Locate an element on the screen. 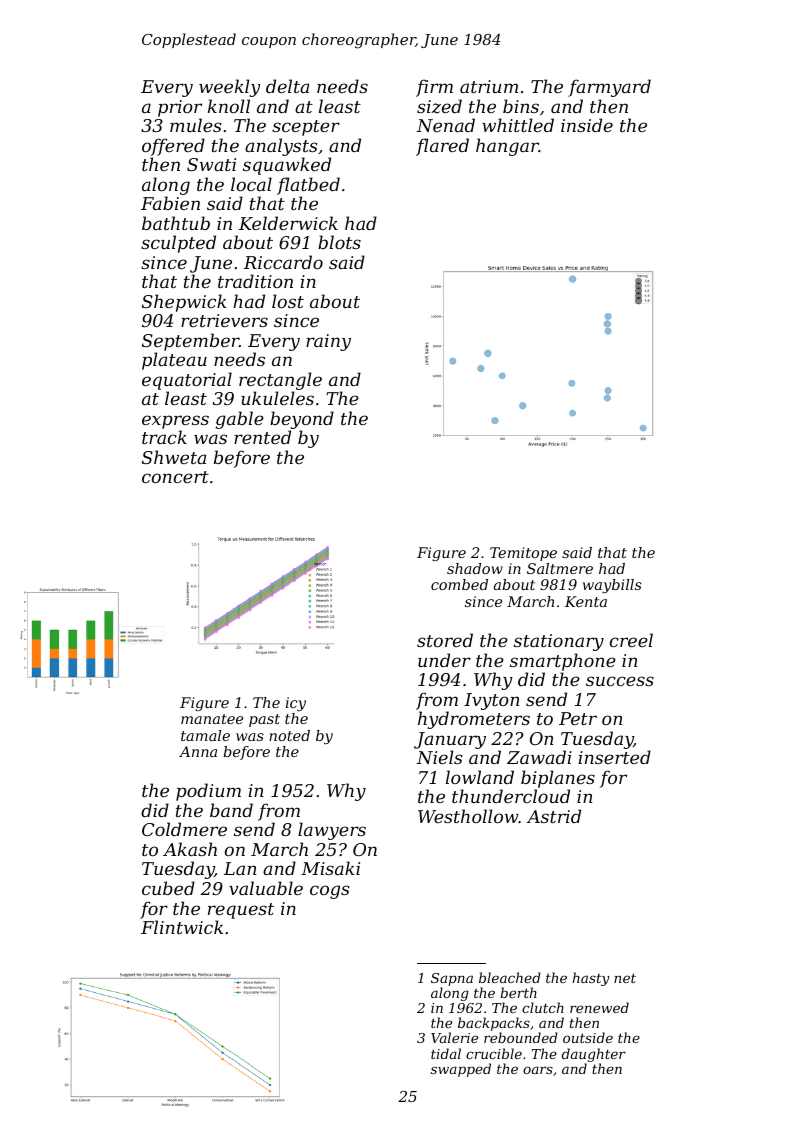  icy is located at coordinates (296, 704).
